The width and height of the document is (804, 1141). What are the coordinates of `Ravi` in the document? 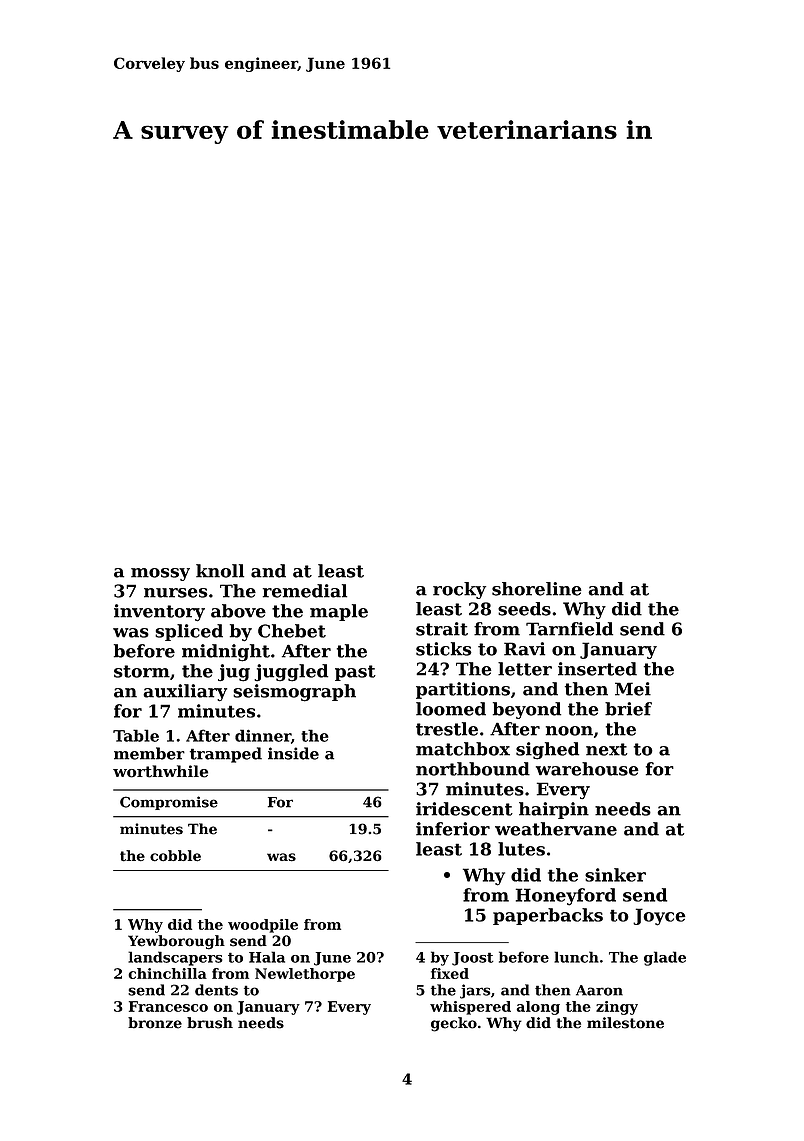 It's located at (524, 649).
